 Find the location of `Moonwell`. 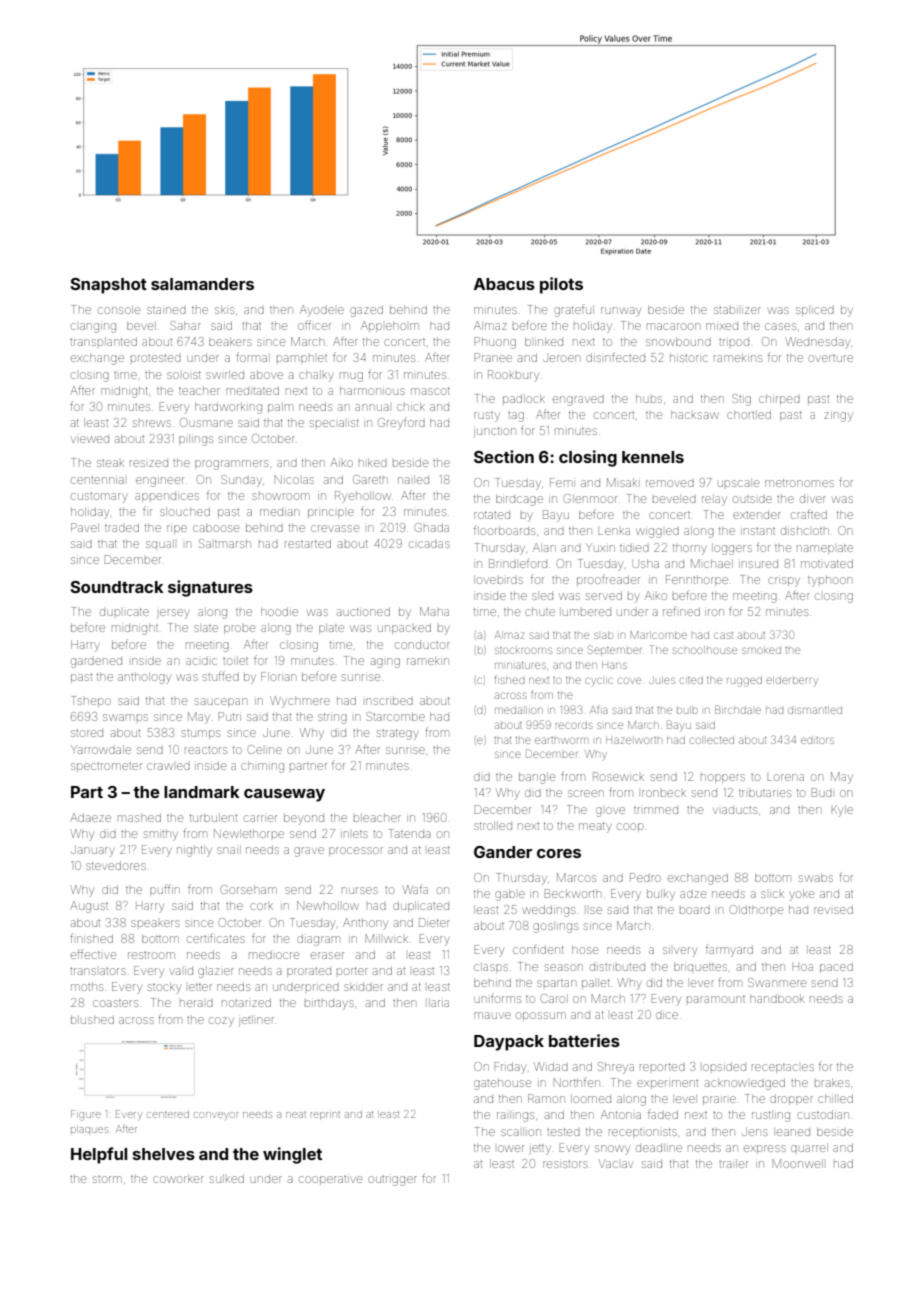

Moonwell is located at coordinates (797, 1163).
